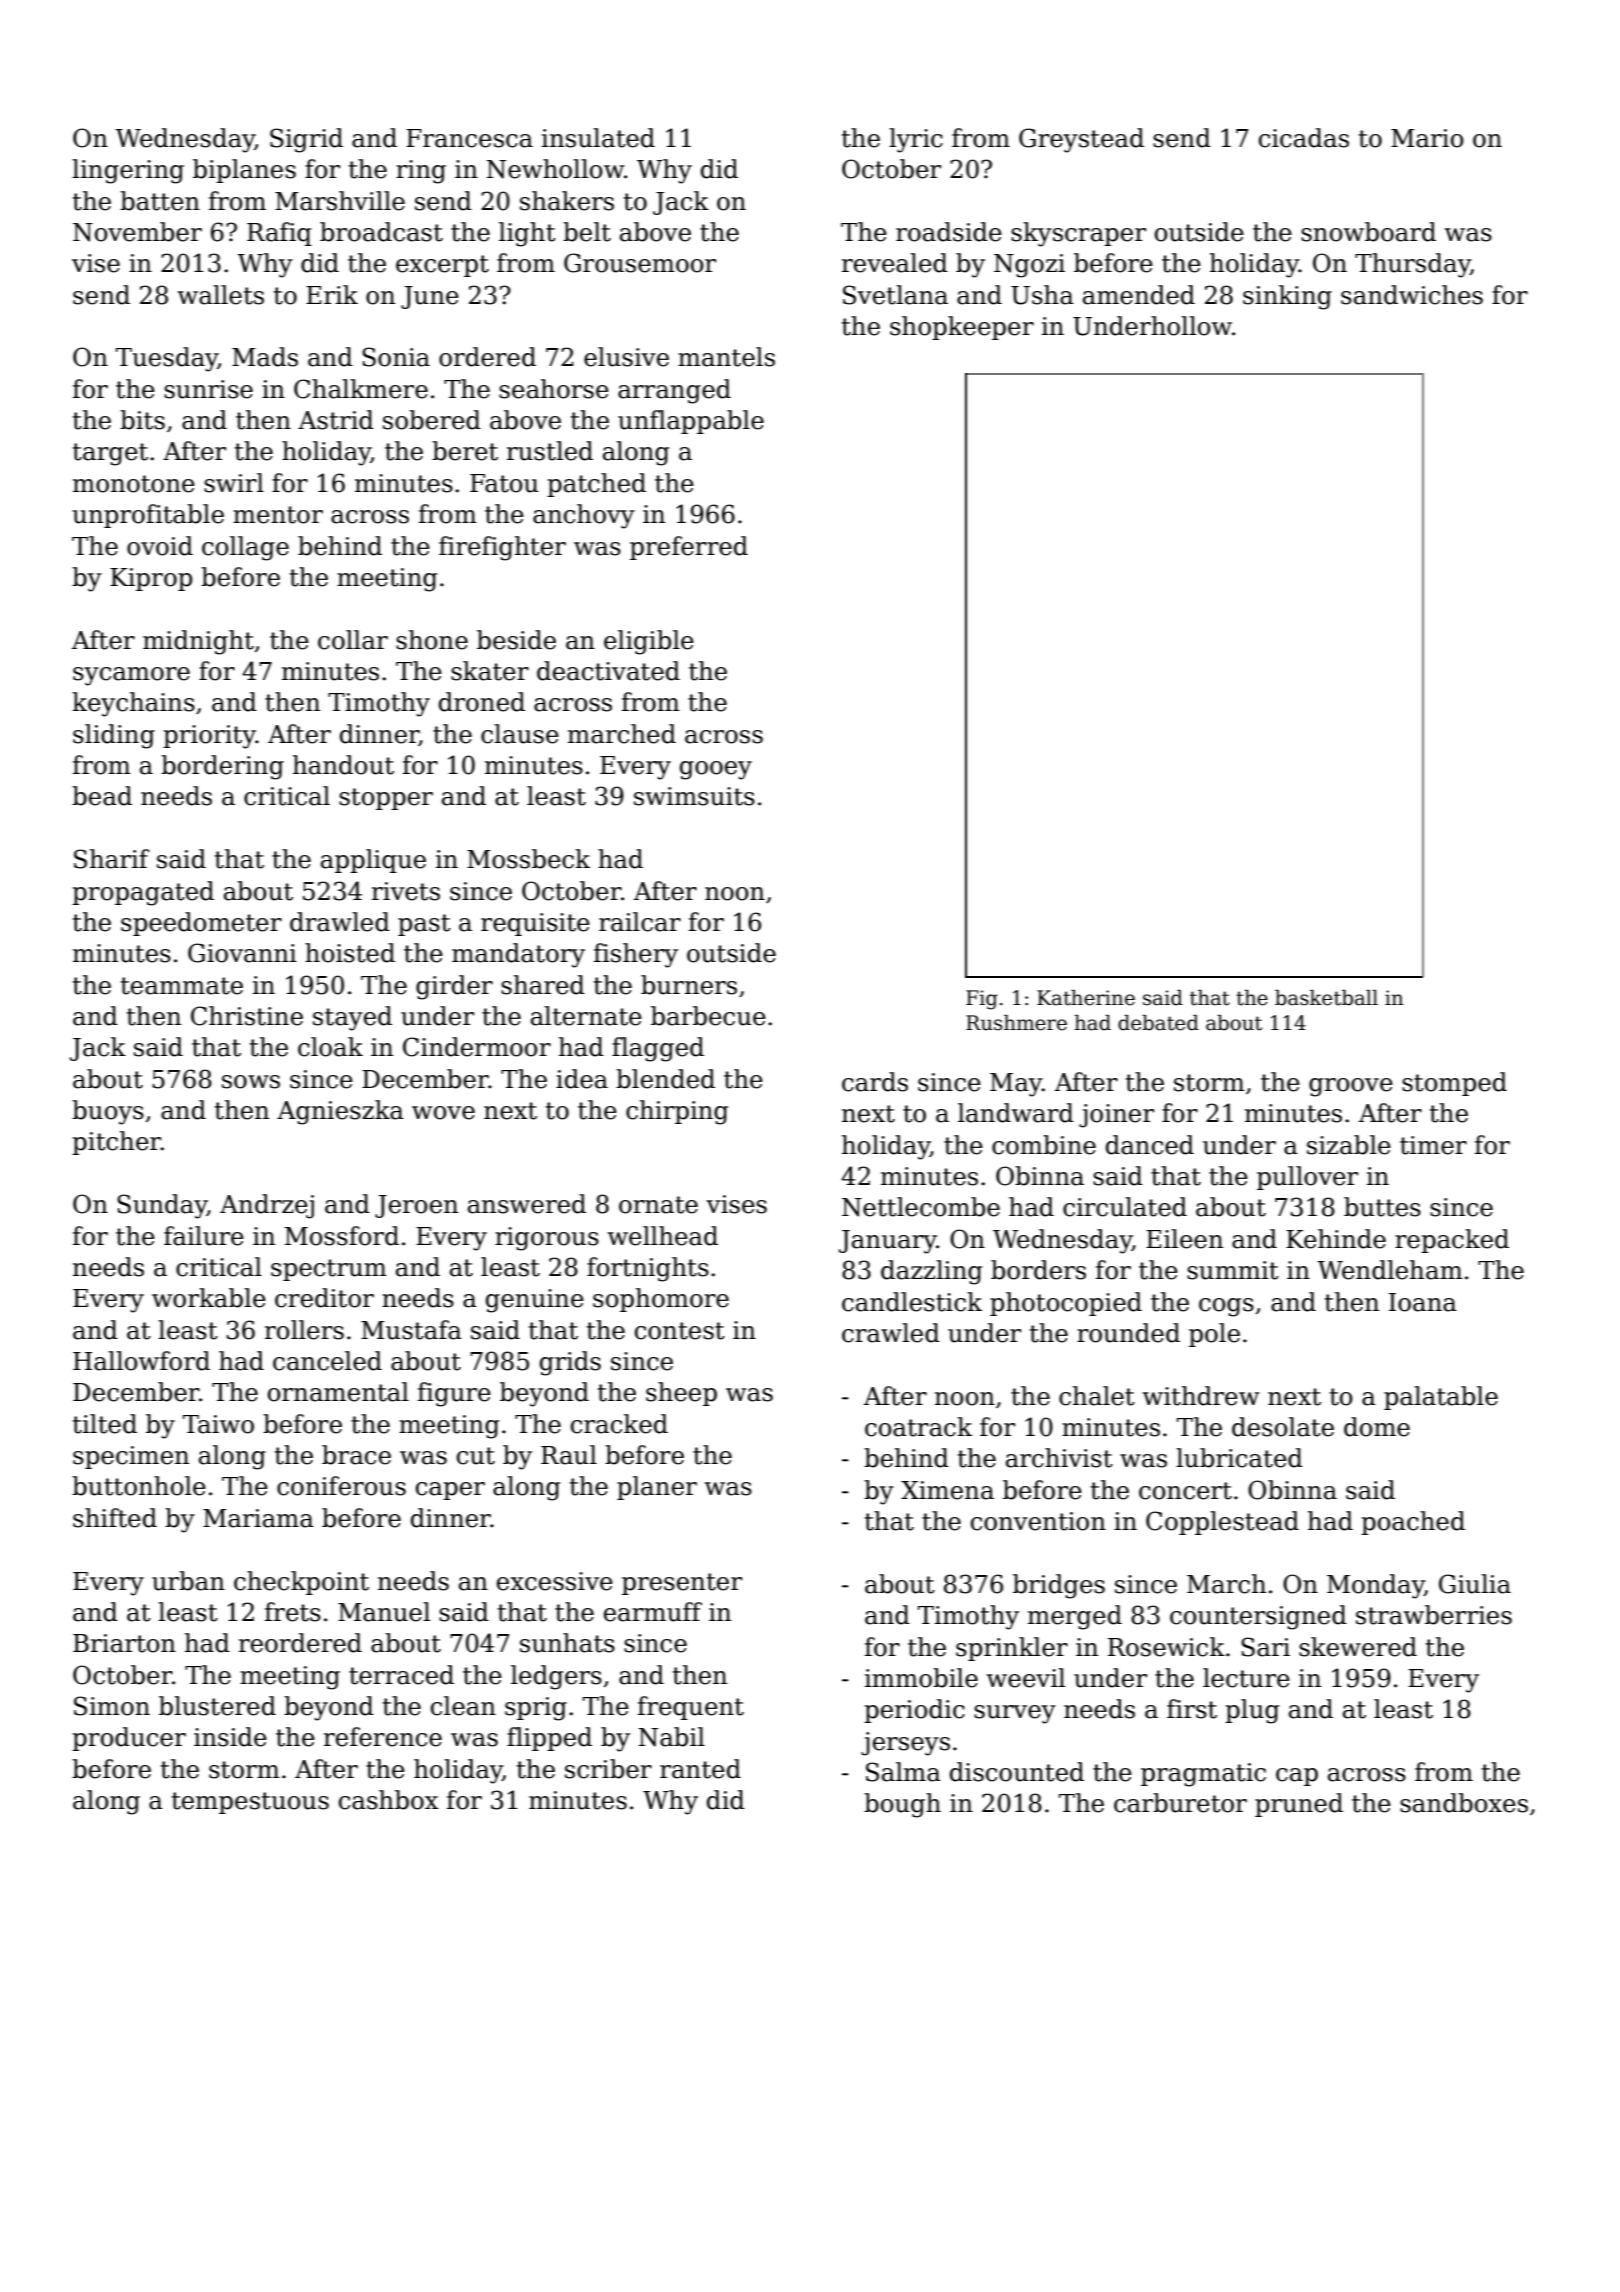 The width and height of the screenshot is (1620, 2292). I want to click on Katherine, so click(1086, 998).
